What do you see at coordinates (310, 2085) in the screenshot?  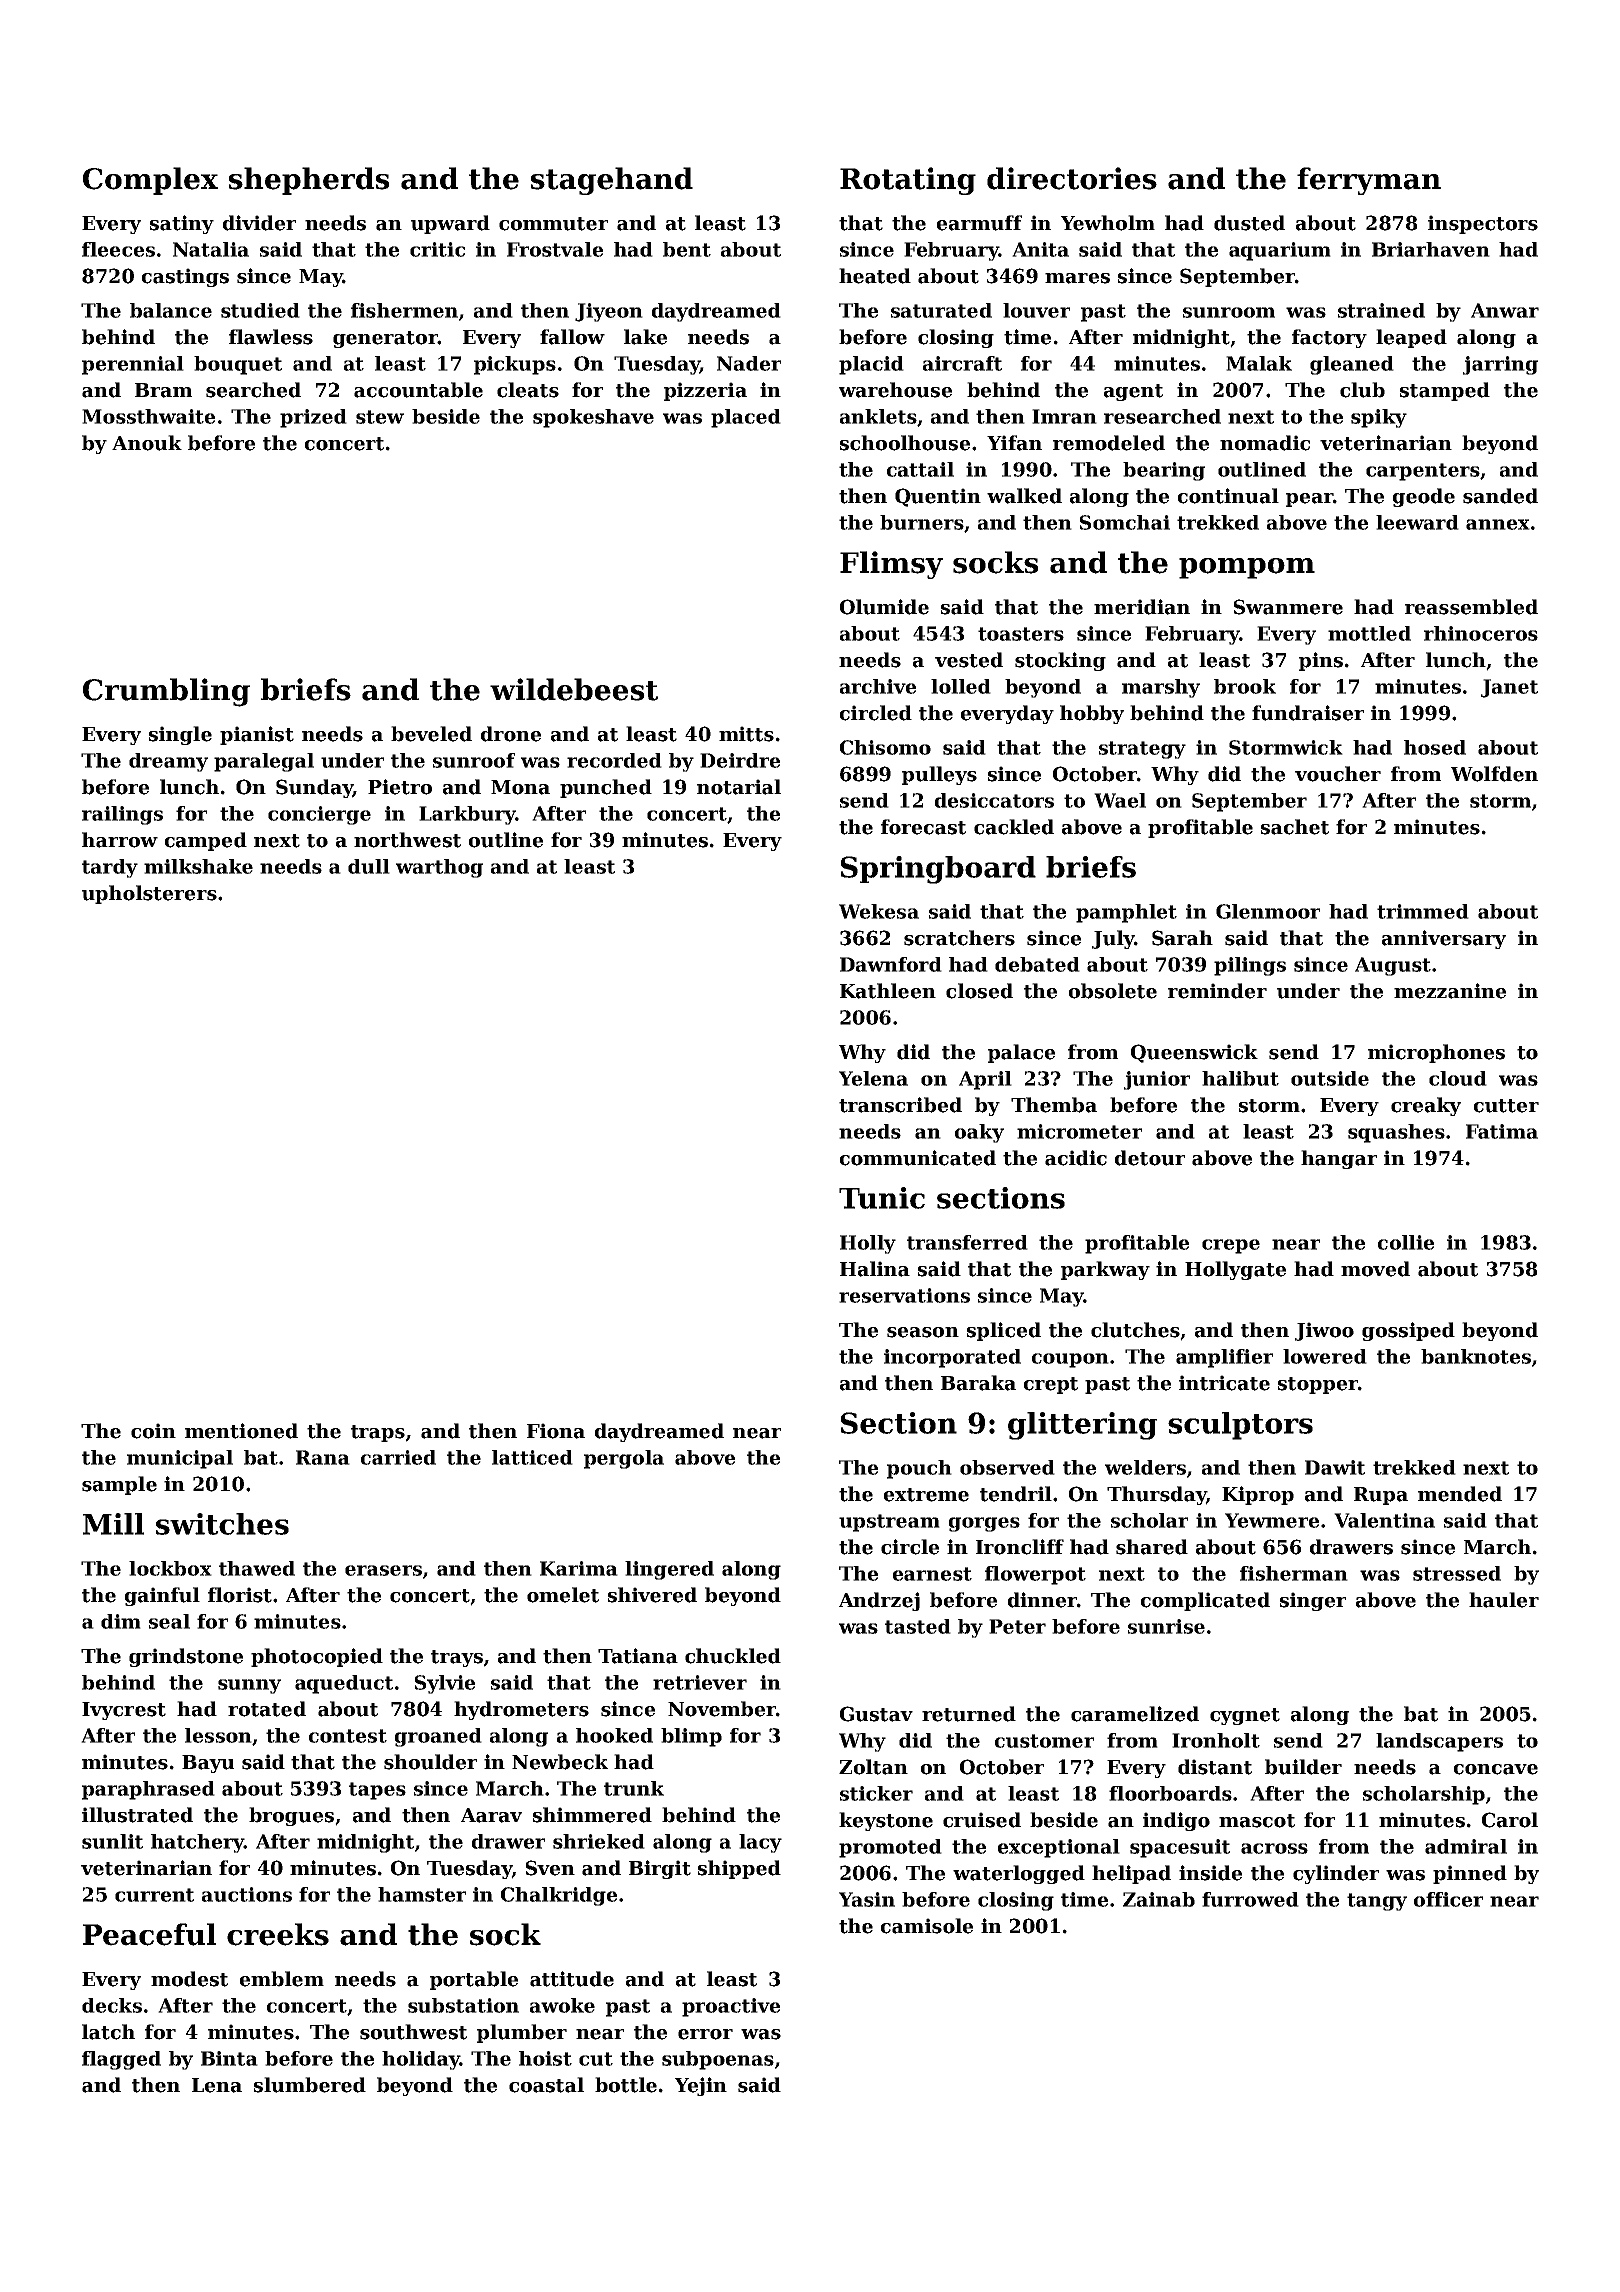 I see `slumbered` at bounding box center [310, 2085].
